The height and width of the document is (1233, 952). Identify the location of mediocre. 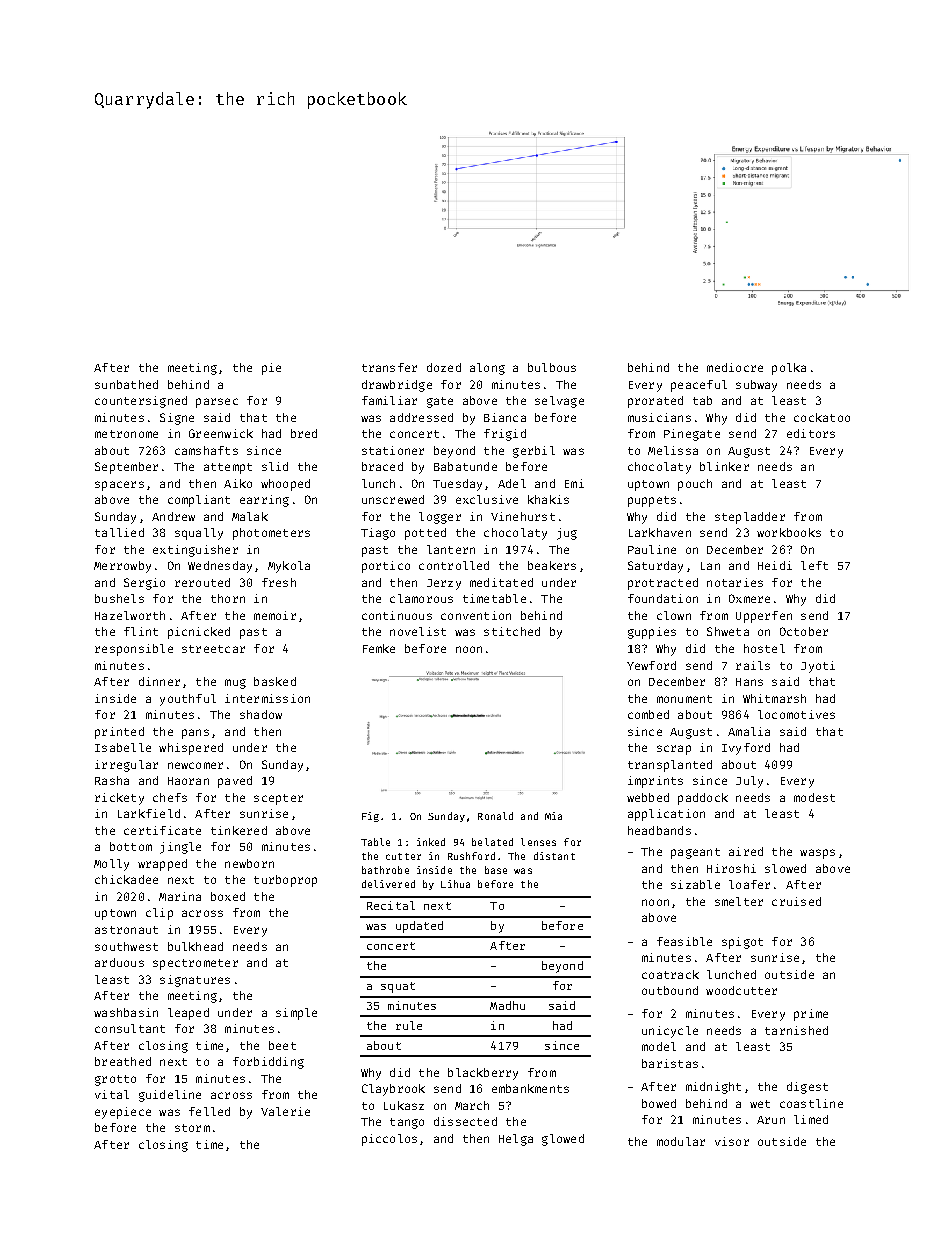
(735, 367).
